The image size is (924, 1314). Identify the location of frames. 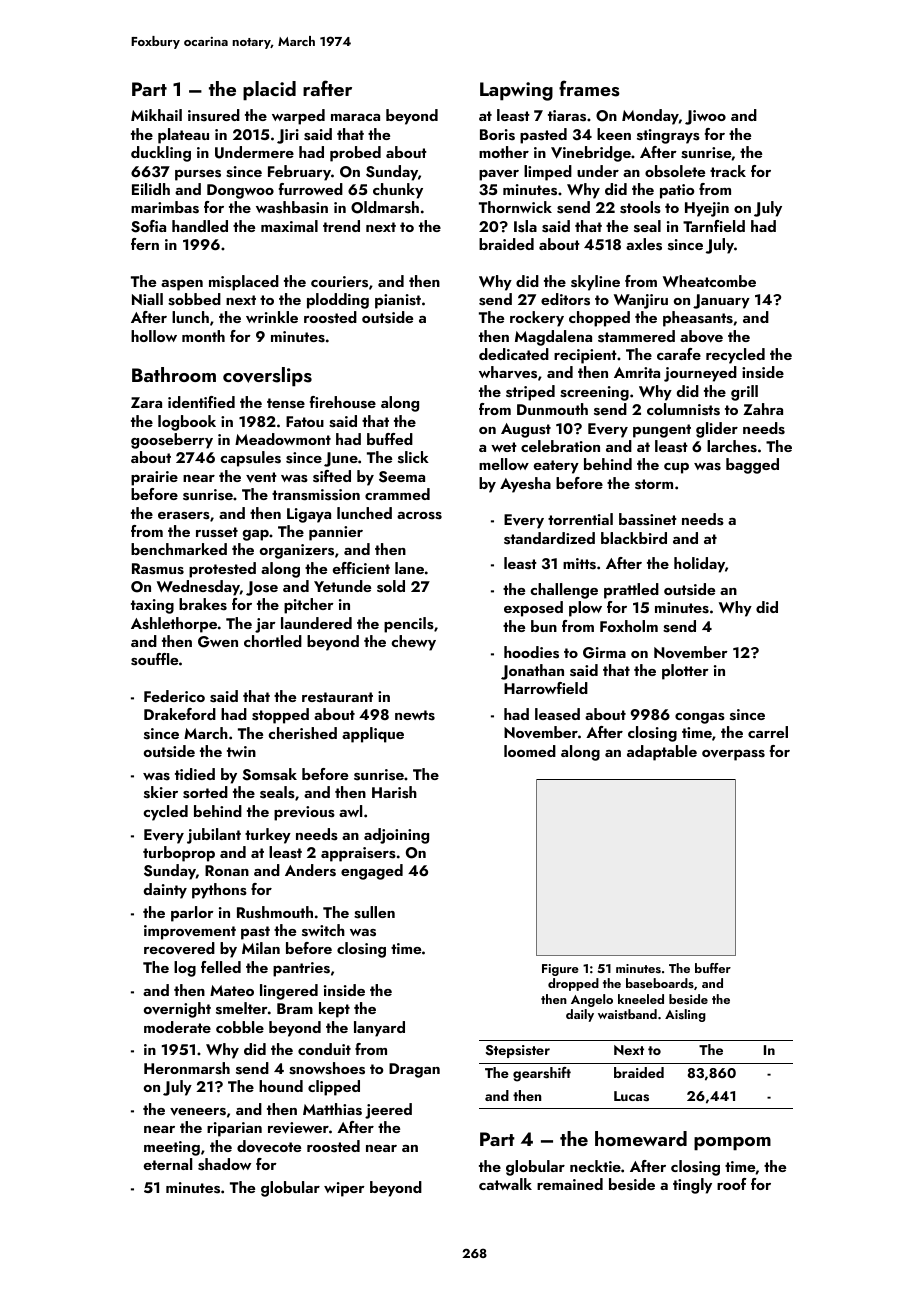
(589, 88).
